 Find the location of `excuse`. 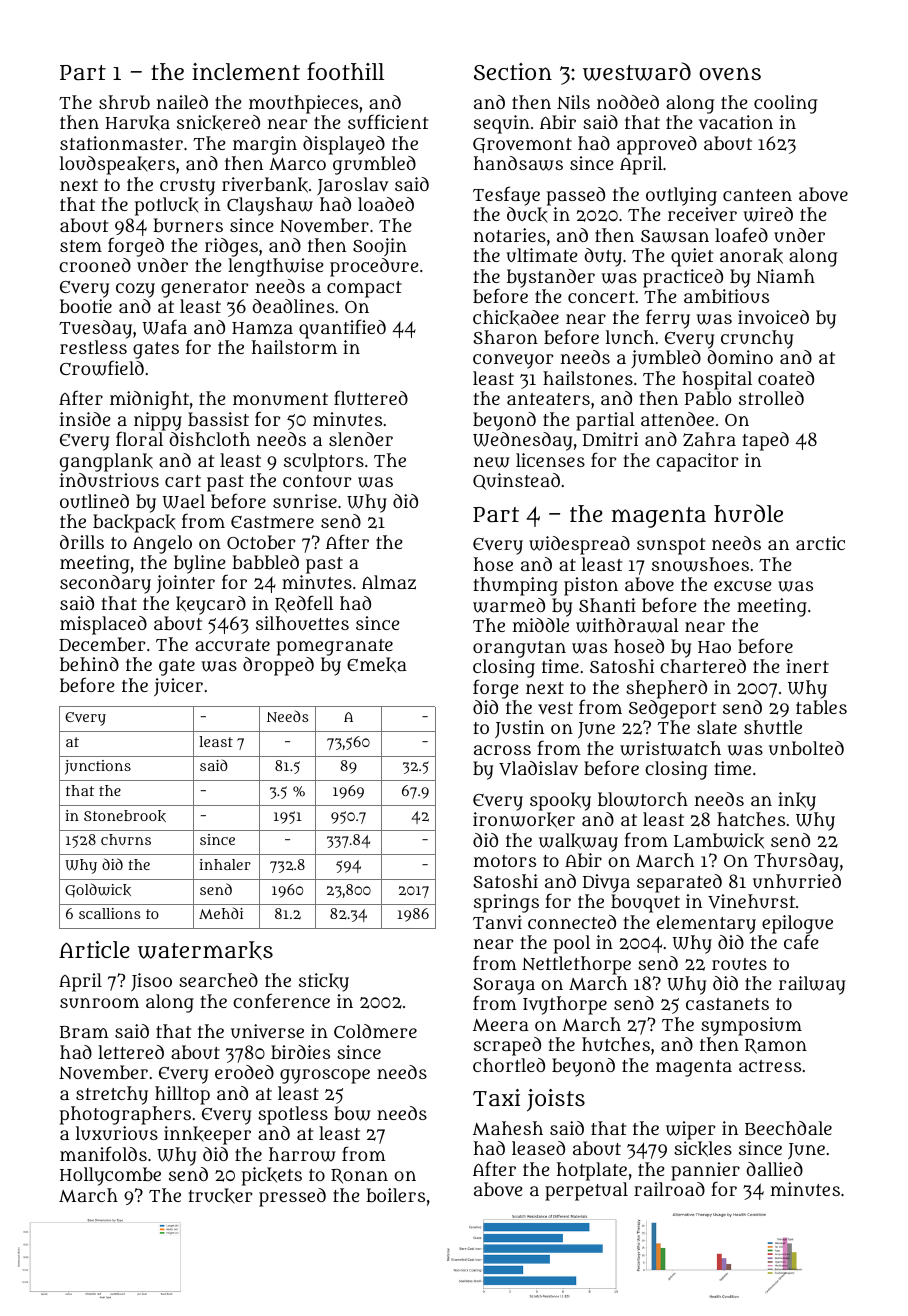

excuse is located at coordinates (743, 586).
